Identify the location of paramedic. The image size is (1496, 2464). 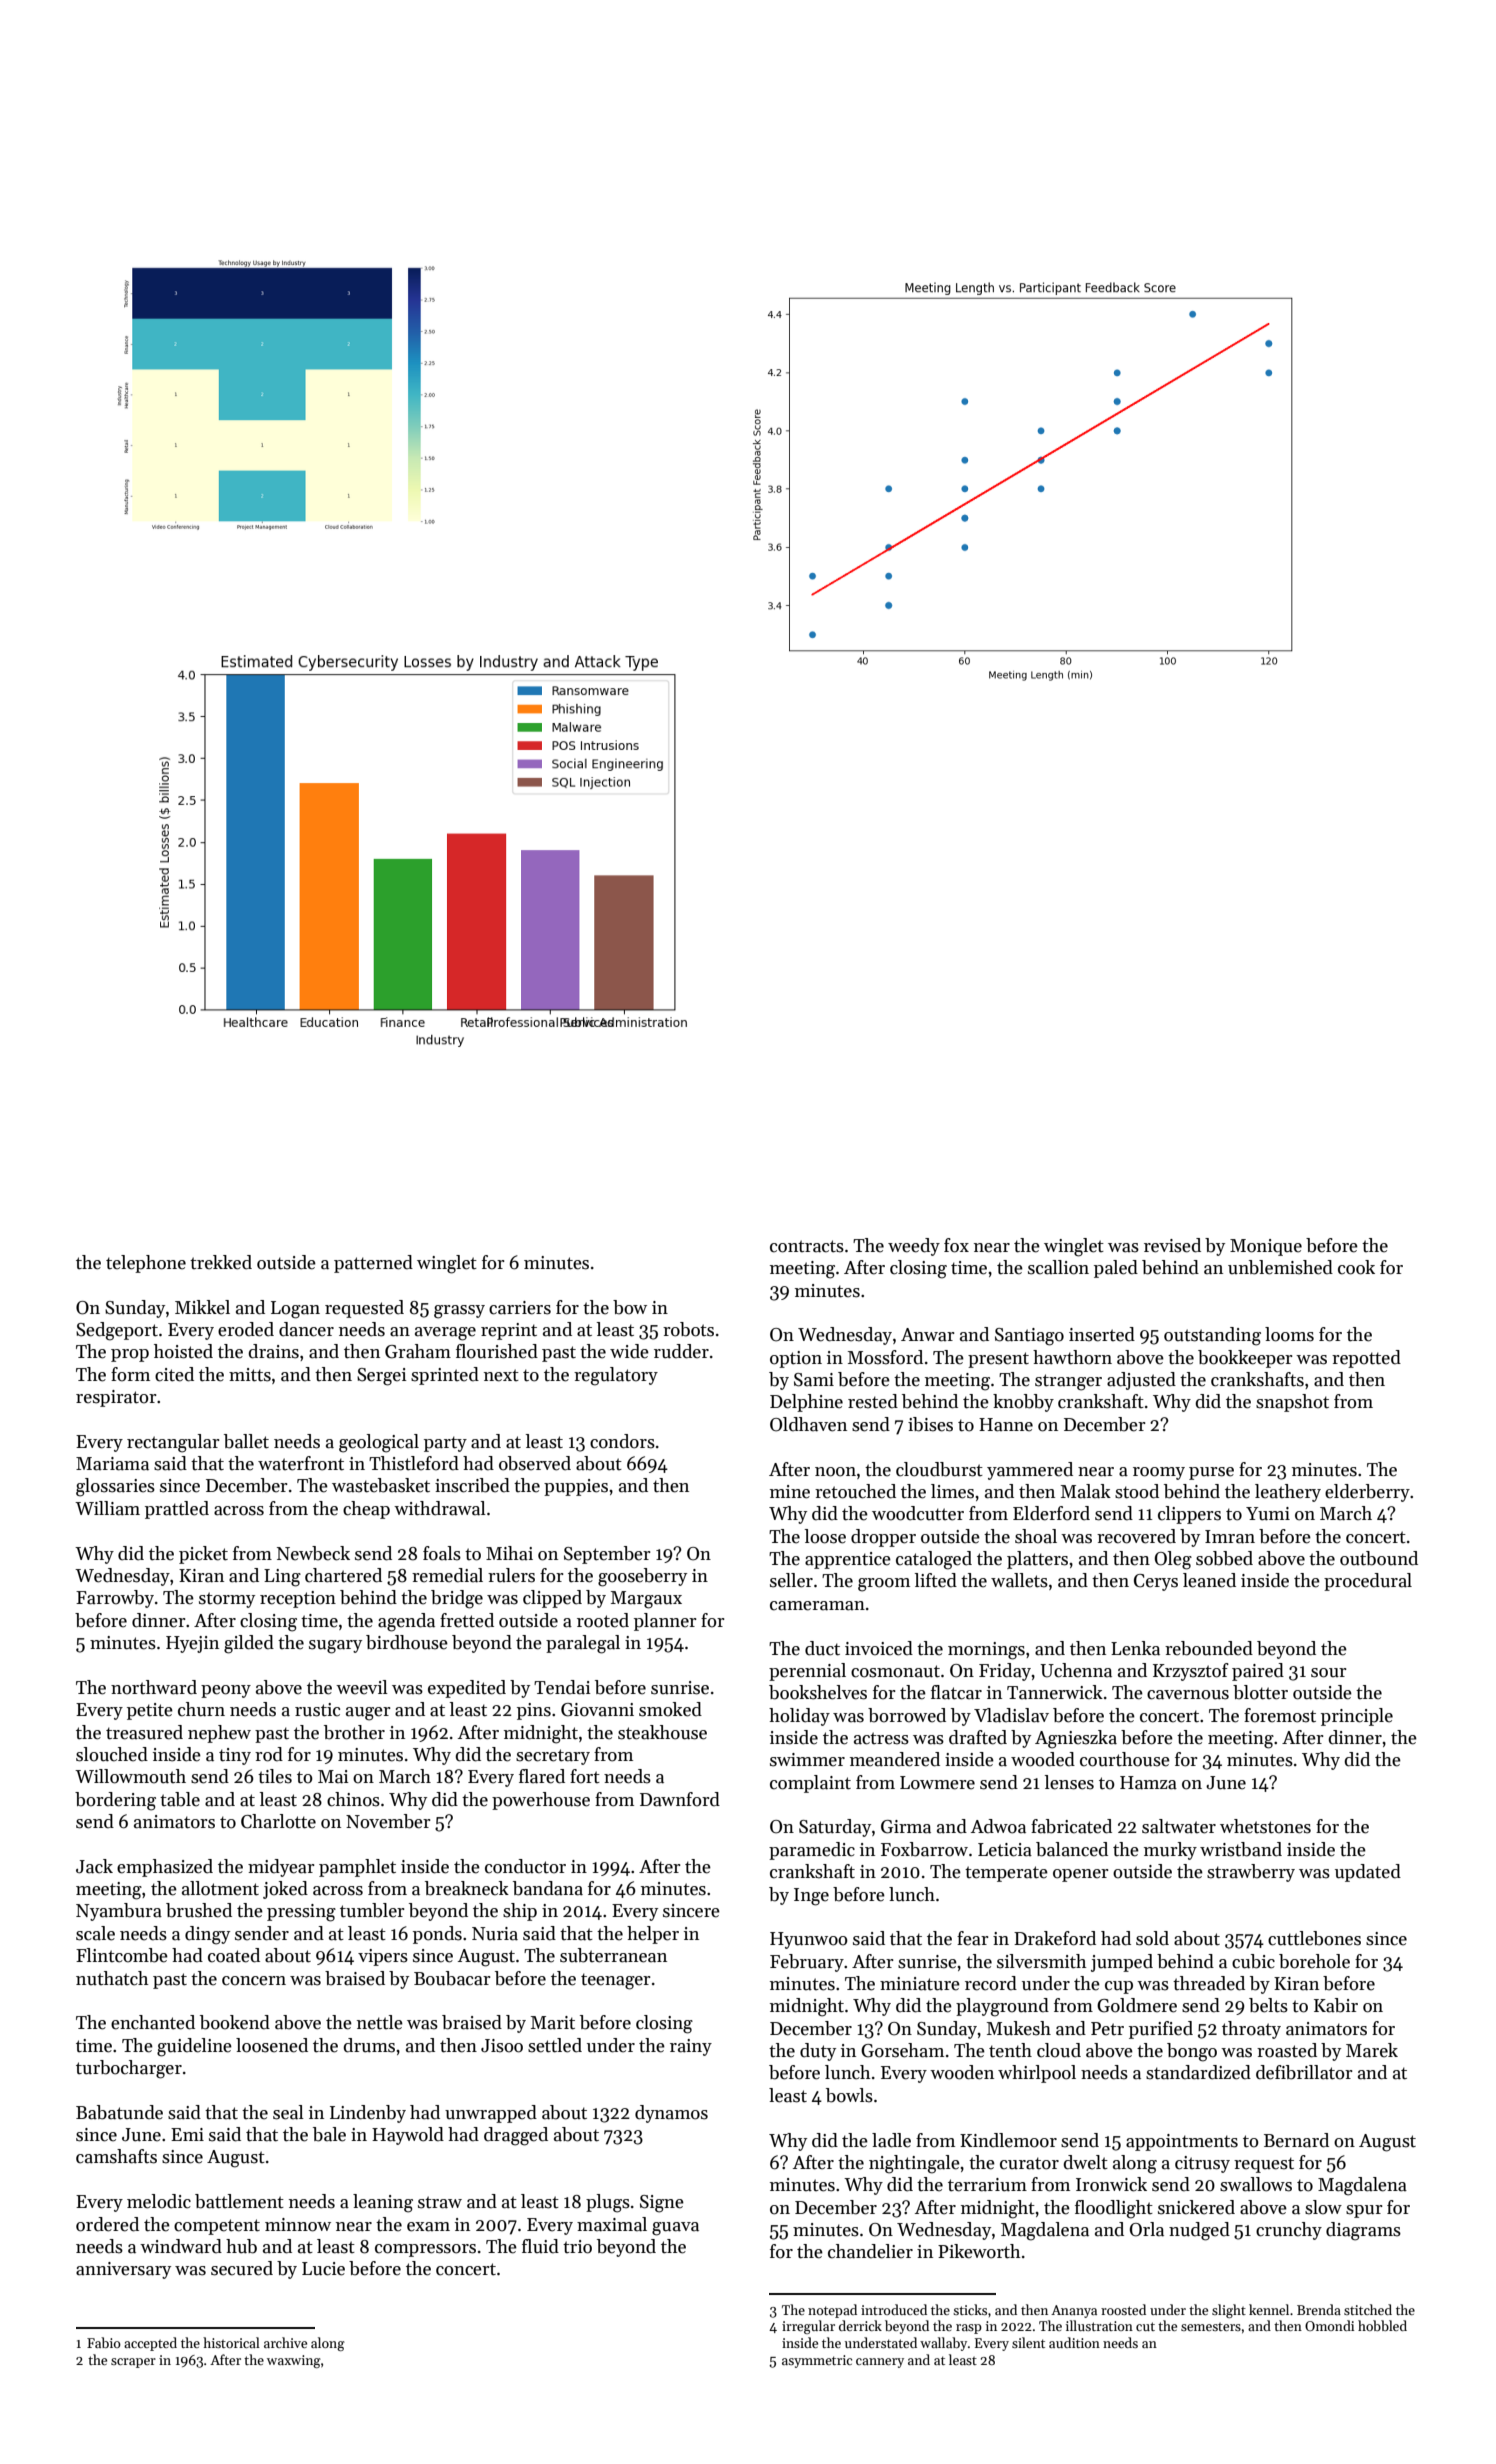
(812, 1851).
